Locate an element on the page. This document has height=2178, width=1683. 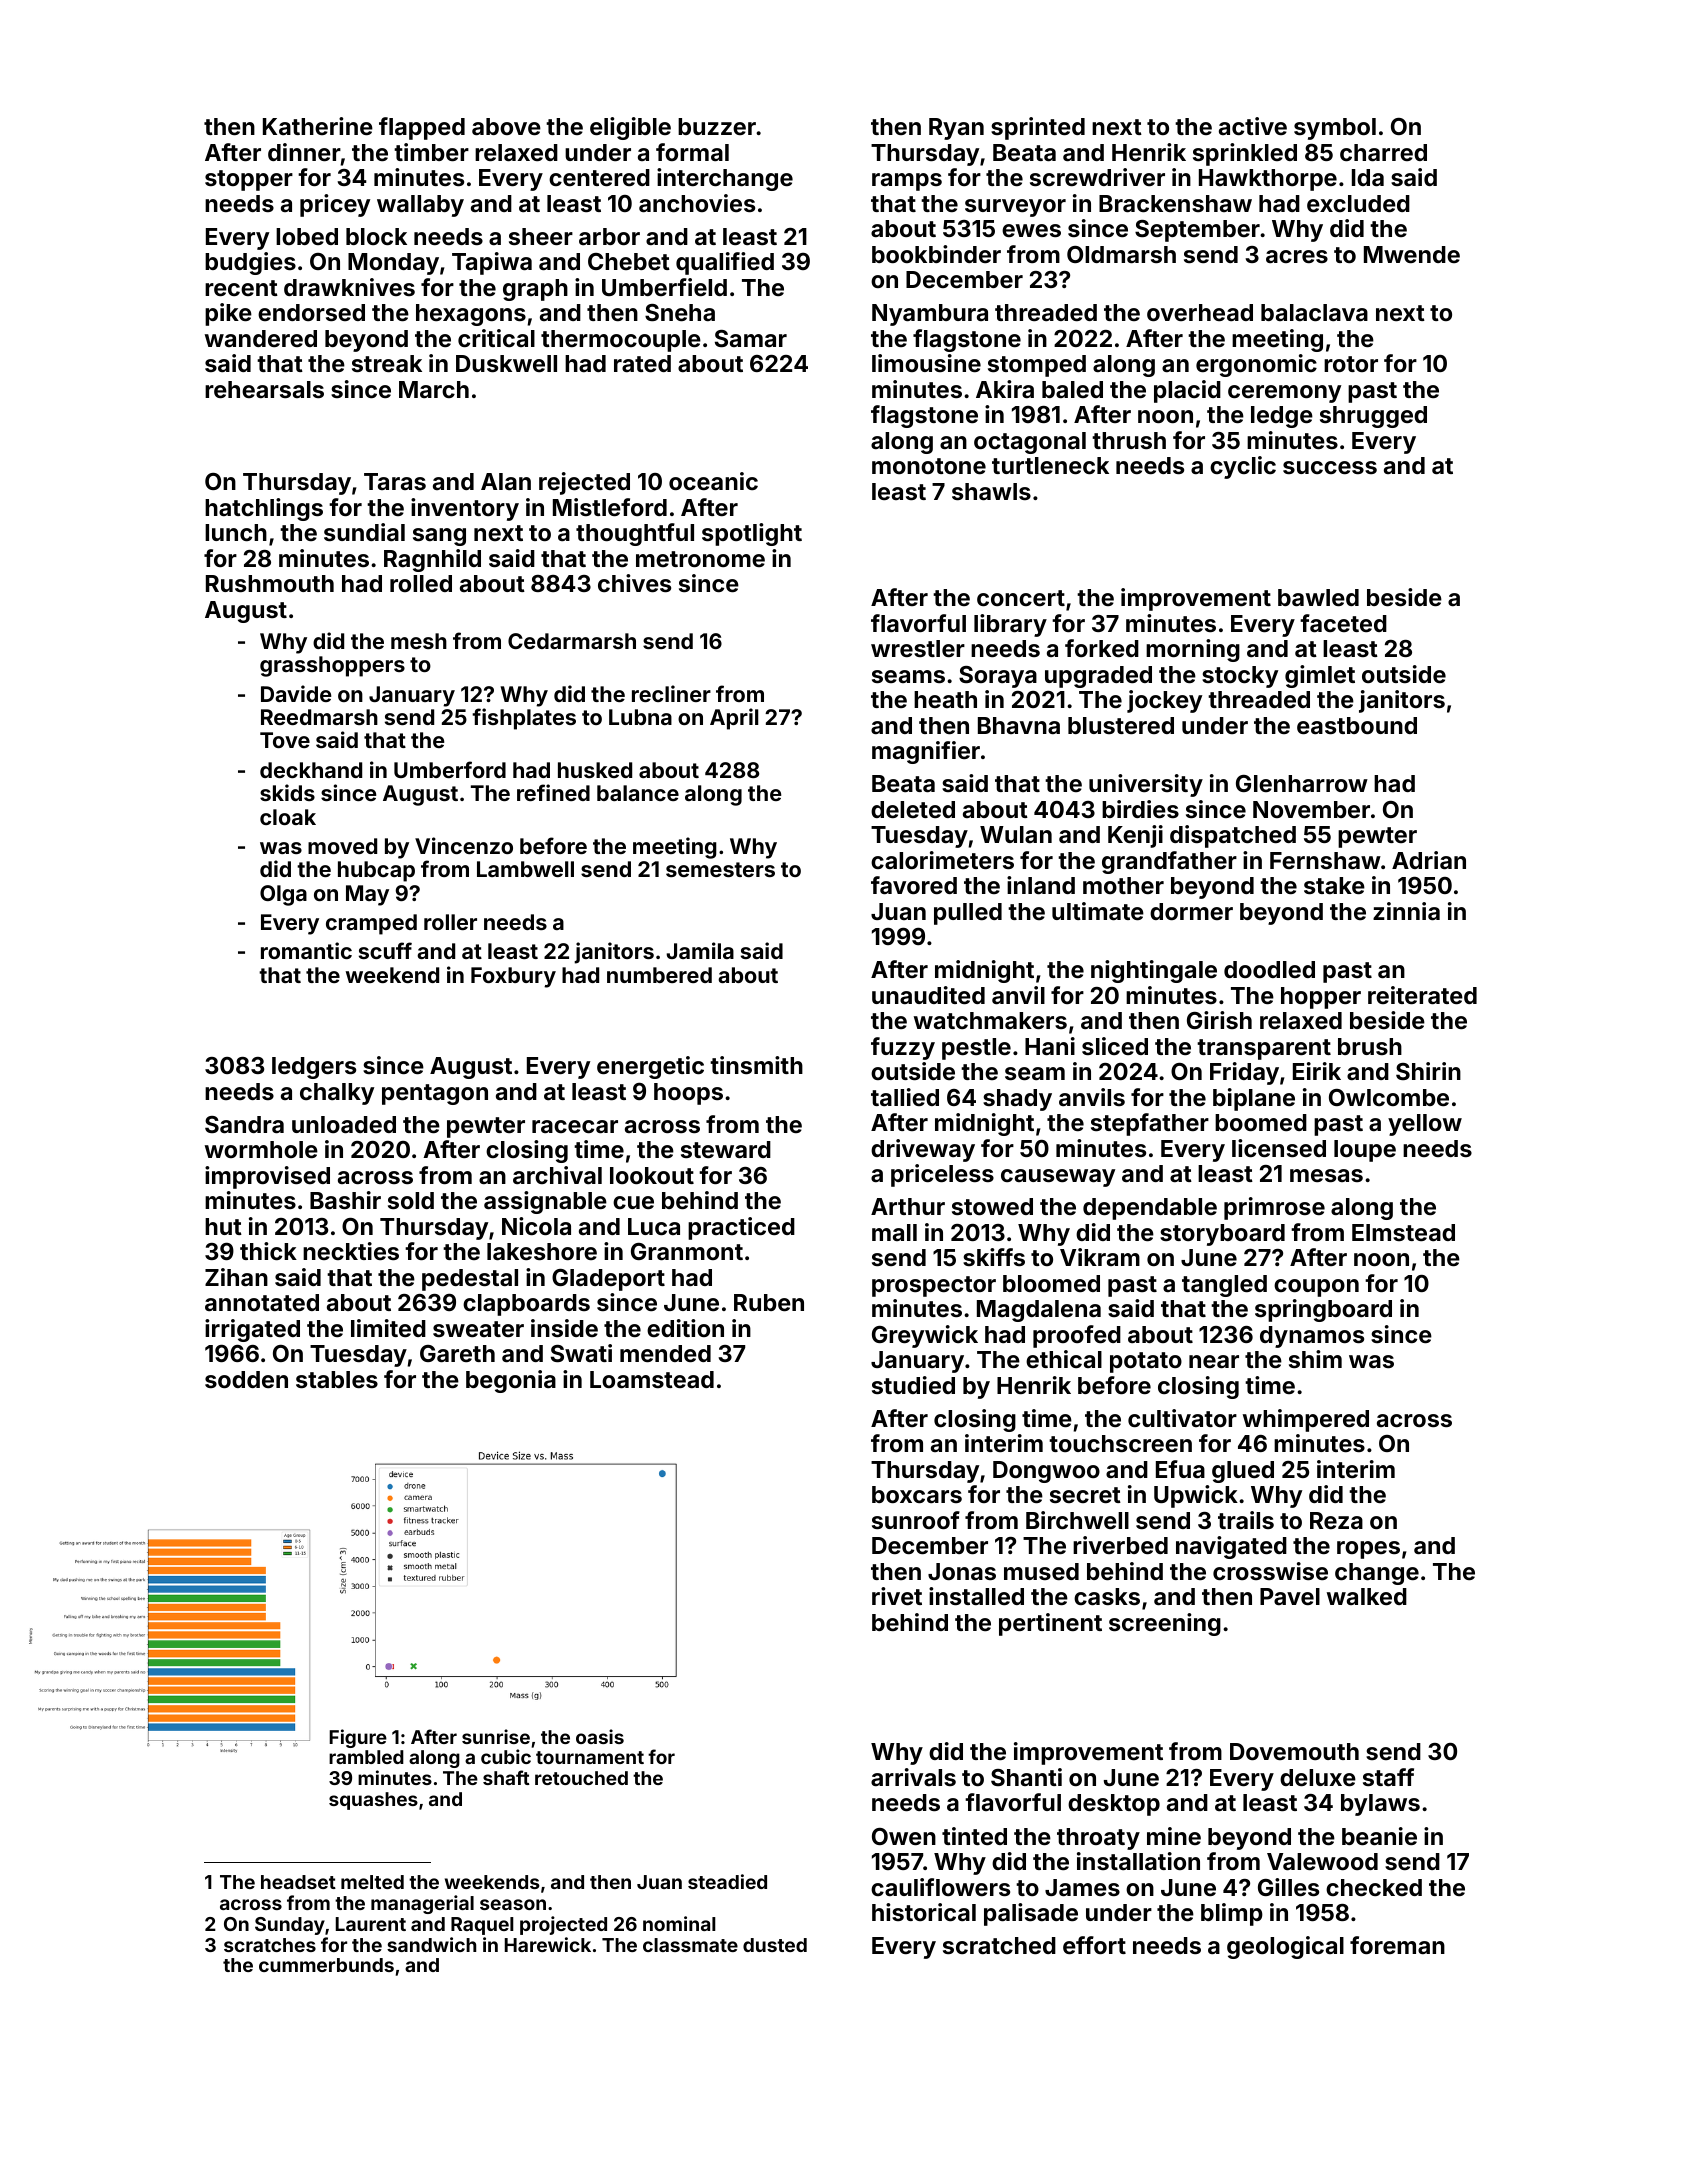
scratched is located at coordinates (999, 1945).
